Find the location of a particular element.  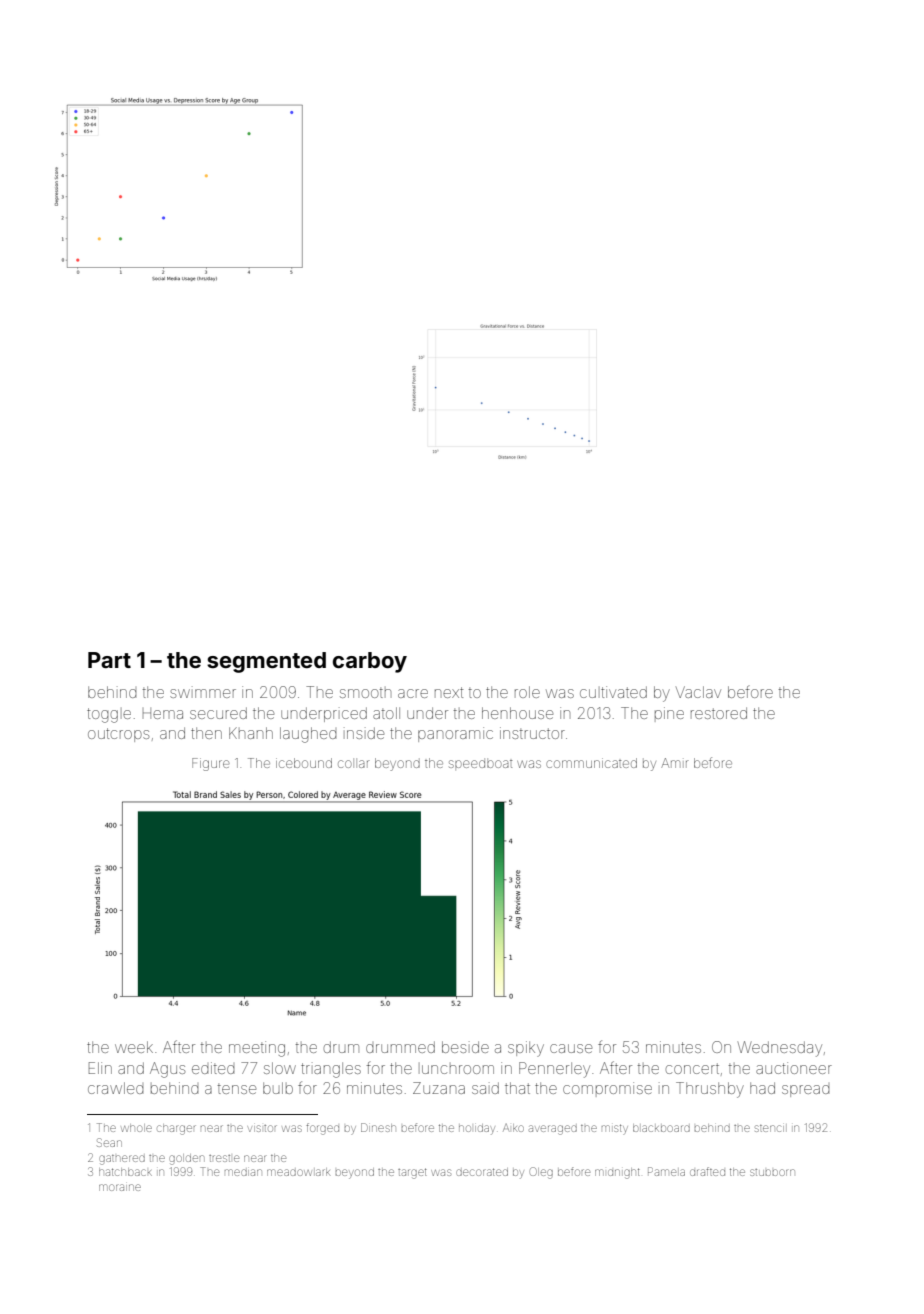

stubborn is located at coordinates (772, 1172).
